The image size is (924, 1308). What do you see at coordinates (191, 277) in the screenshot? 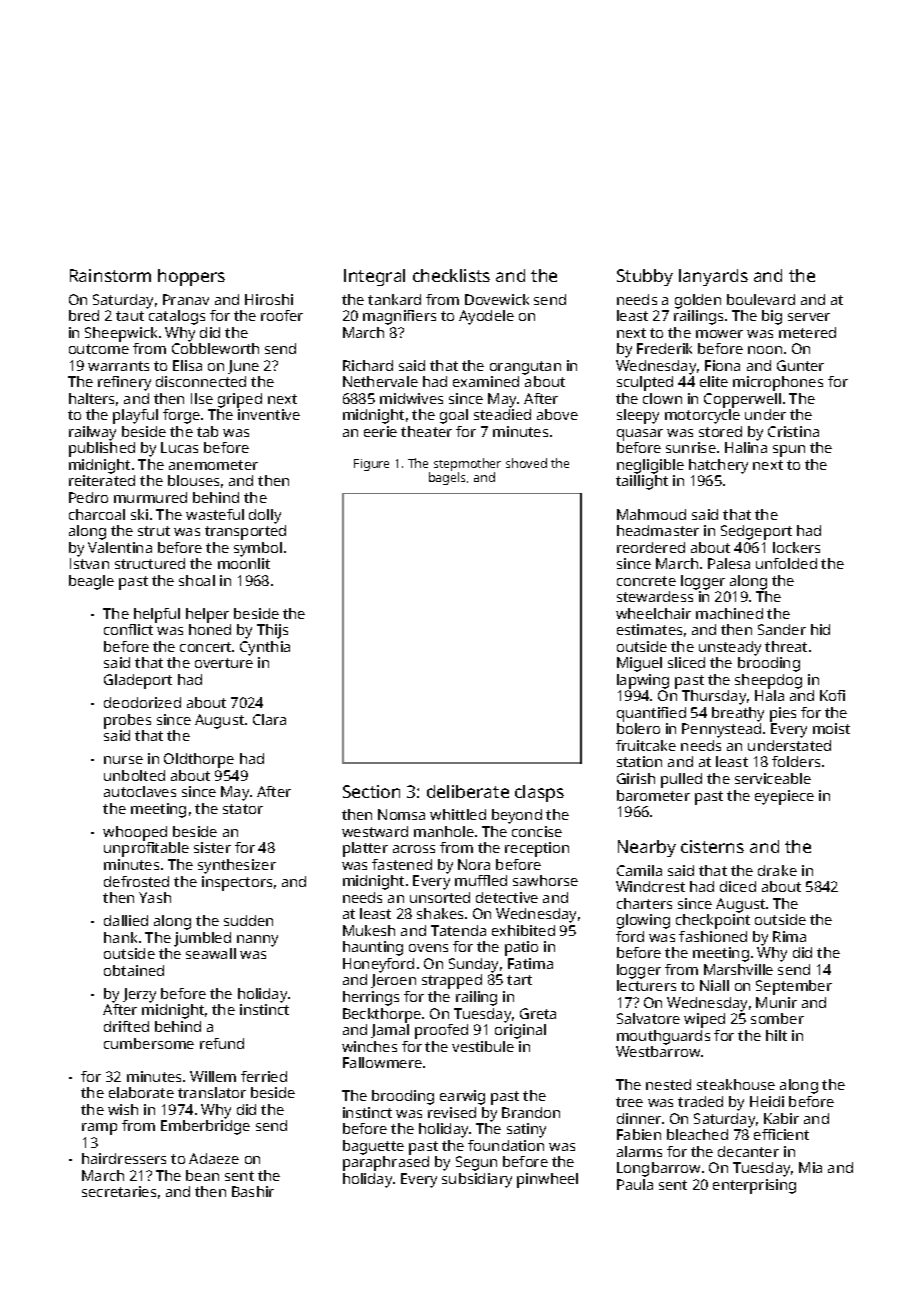
I see `hoppers` at bounding box center [191, 277].
